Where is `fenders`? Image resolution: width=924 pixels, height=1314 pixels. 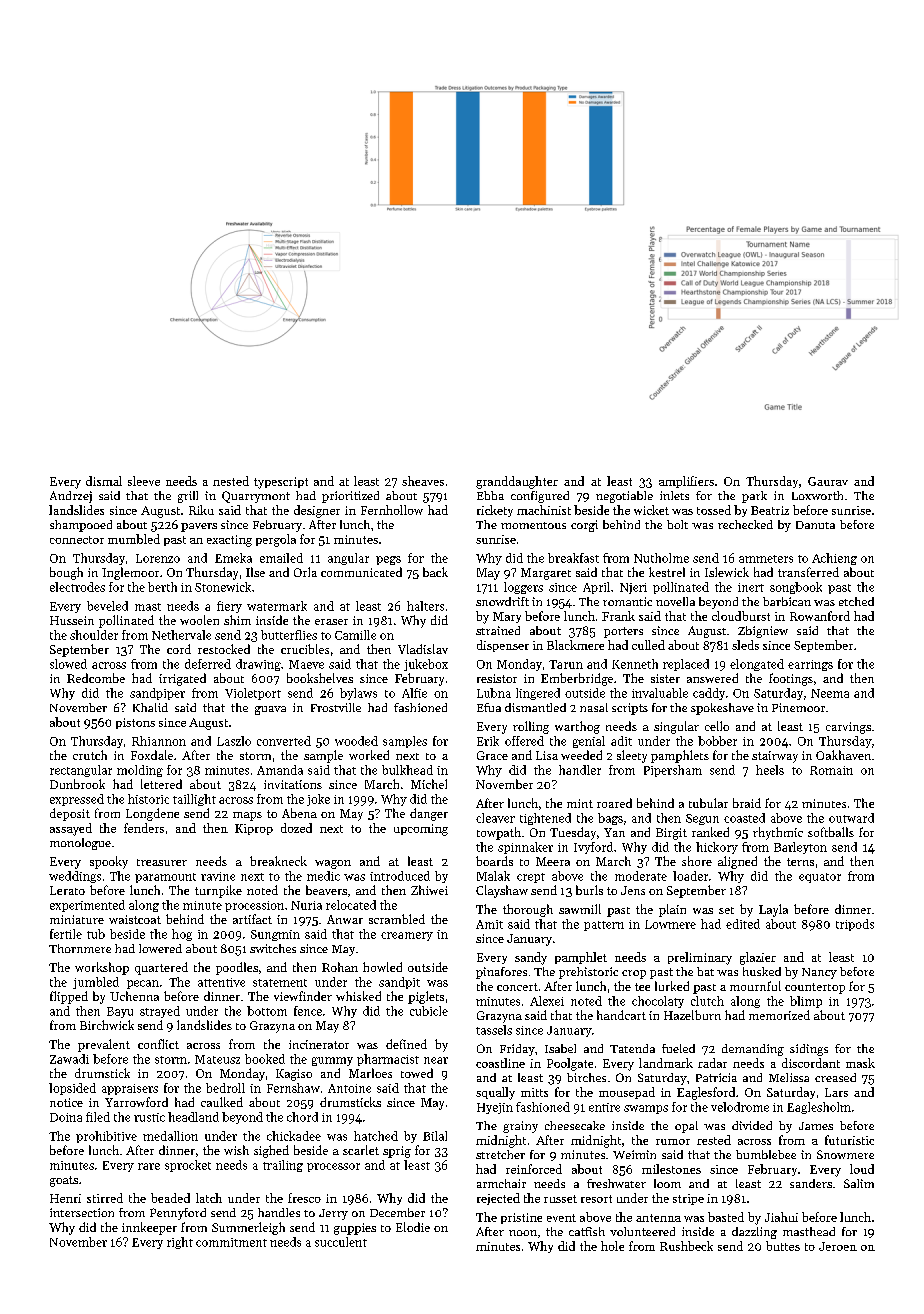
fenders is located at coordinates (144, 828).
